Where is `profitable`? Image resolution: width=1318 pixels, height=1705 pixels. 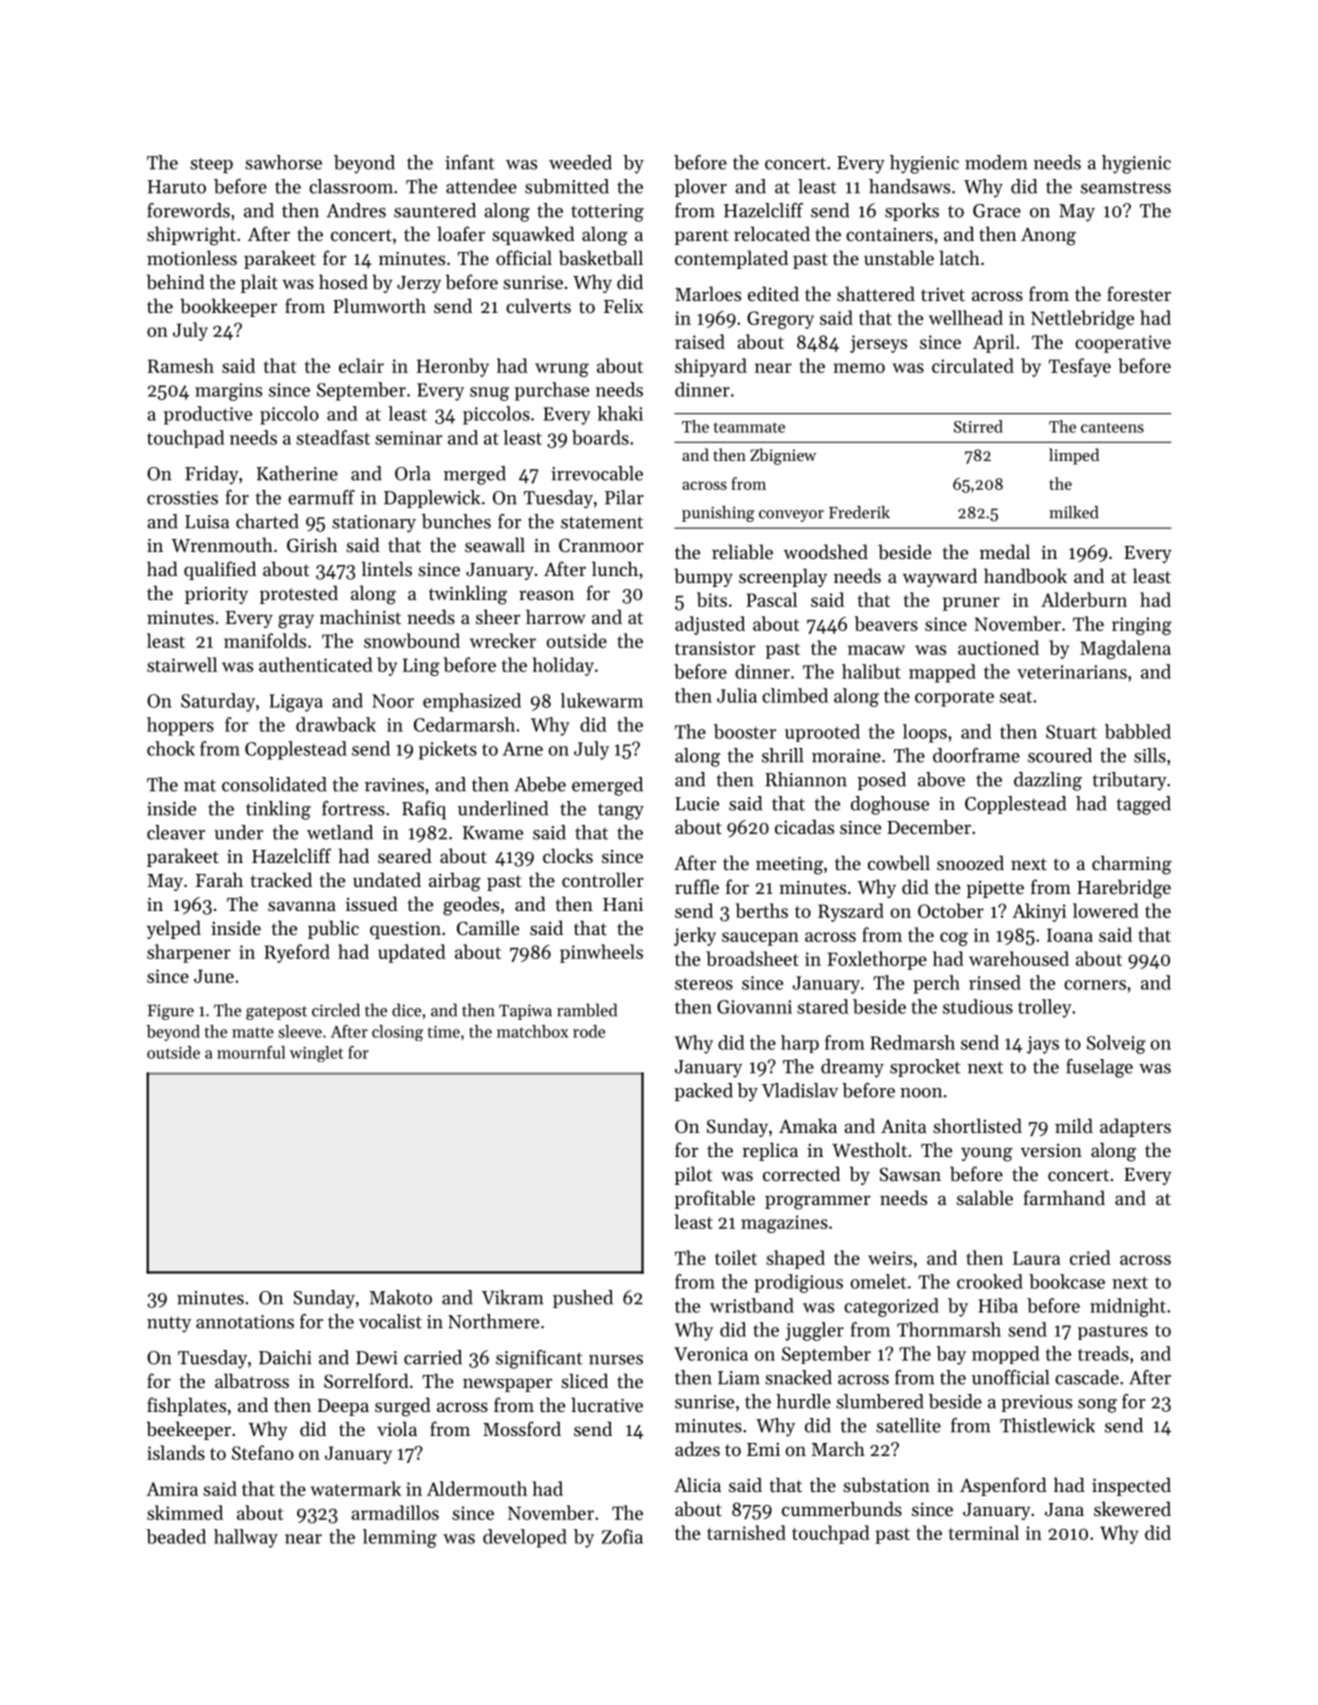
profitable is located at coordinates (715, 1199).
